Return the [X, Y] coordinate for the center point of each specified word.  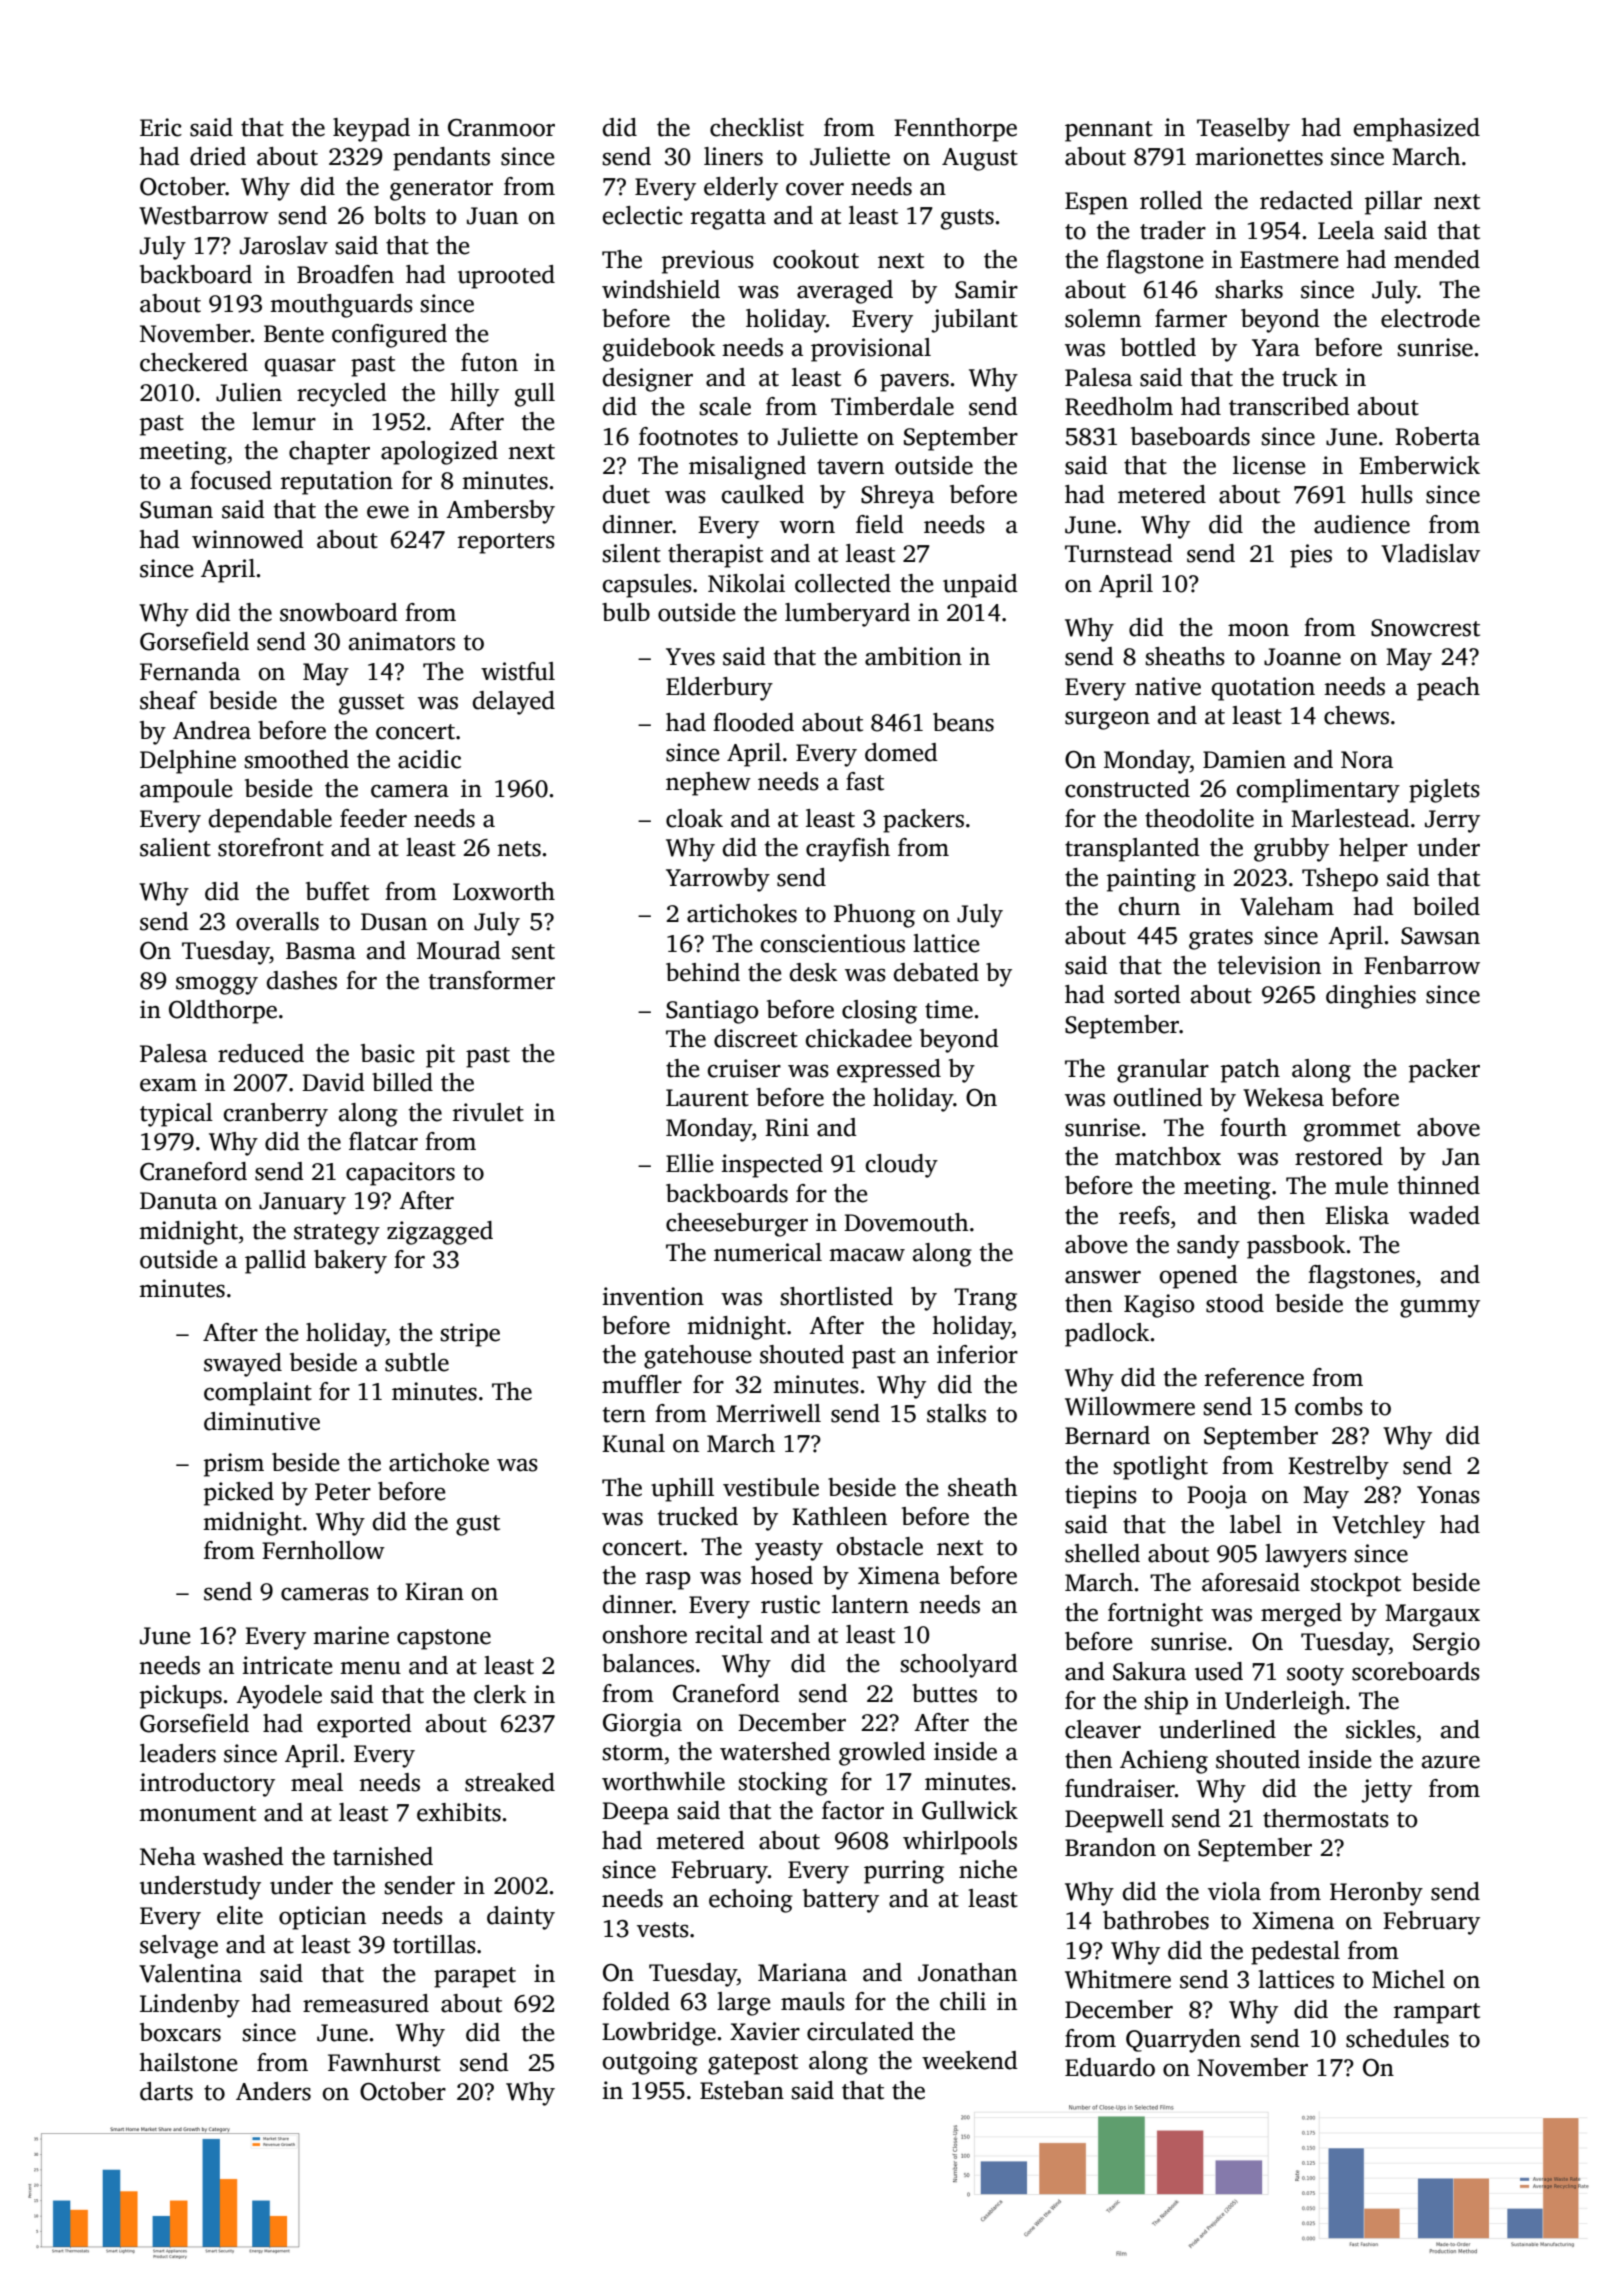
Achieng [1164, 1762]
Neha [168, 1856]
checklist [757, 127]
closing [879, 1012]
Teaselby [1243, 130]
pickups [181, 1697]
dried [218, 156]
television [1269, 965]
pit [440, 1056]
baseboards [1190, 436]
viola [1234, 1891]
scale [725, 406]
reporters [506, 543]
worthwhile [663, 1781]
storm [633, 1753]
